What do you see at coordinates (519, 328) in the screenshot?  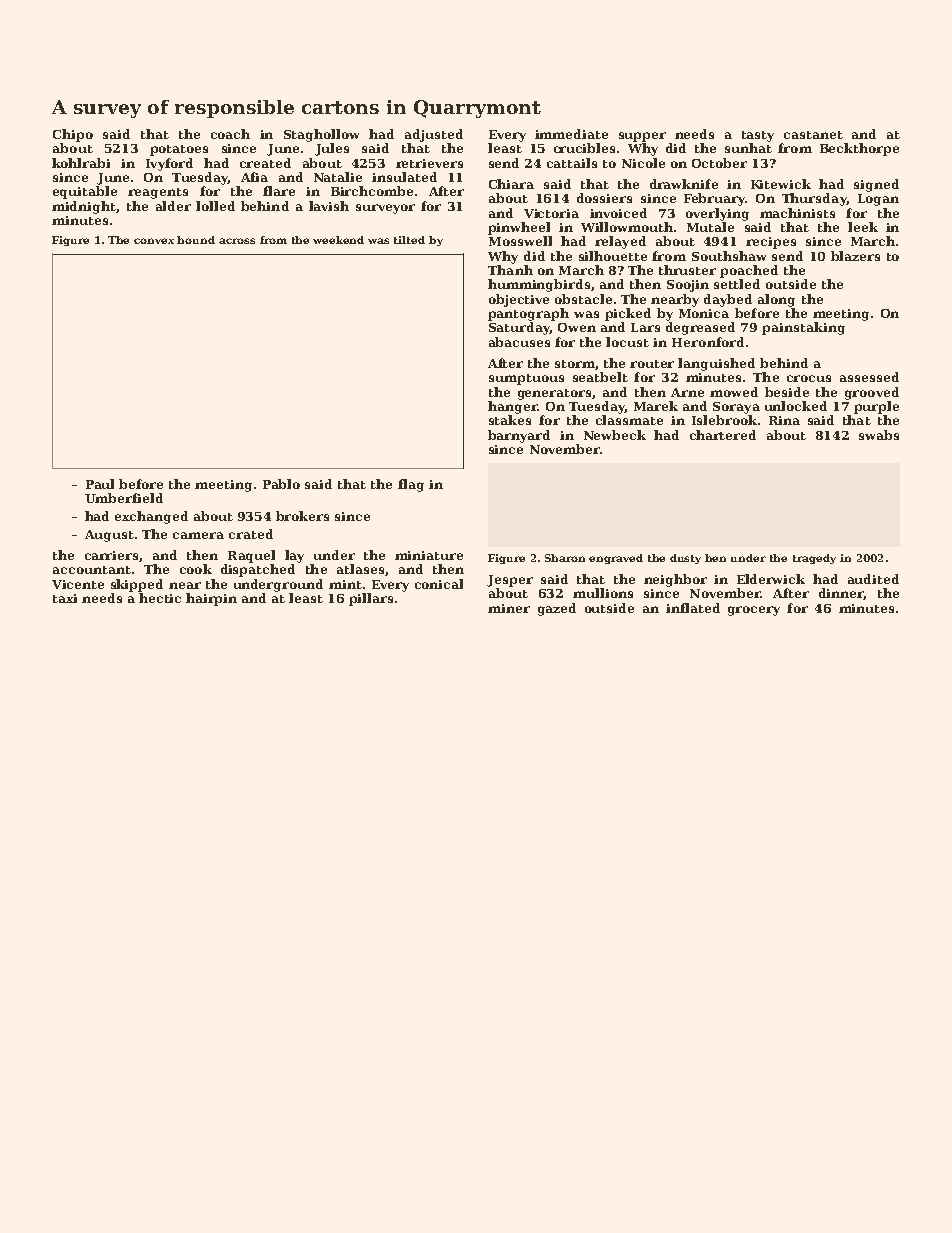 I see `Saturday` at bounding box center [519, 328].
